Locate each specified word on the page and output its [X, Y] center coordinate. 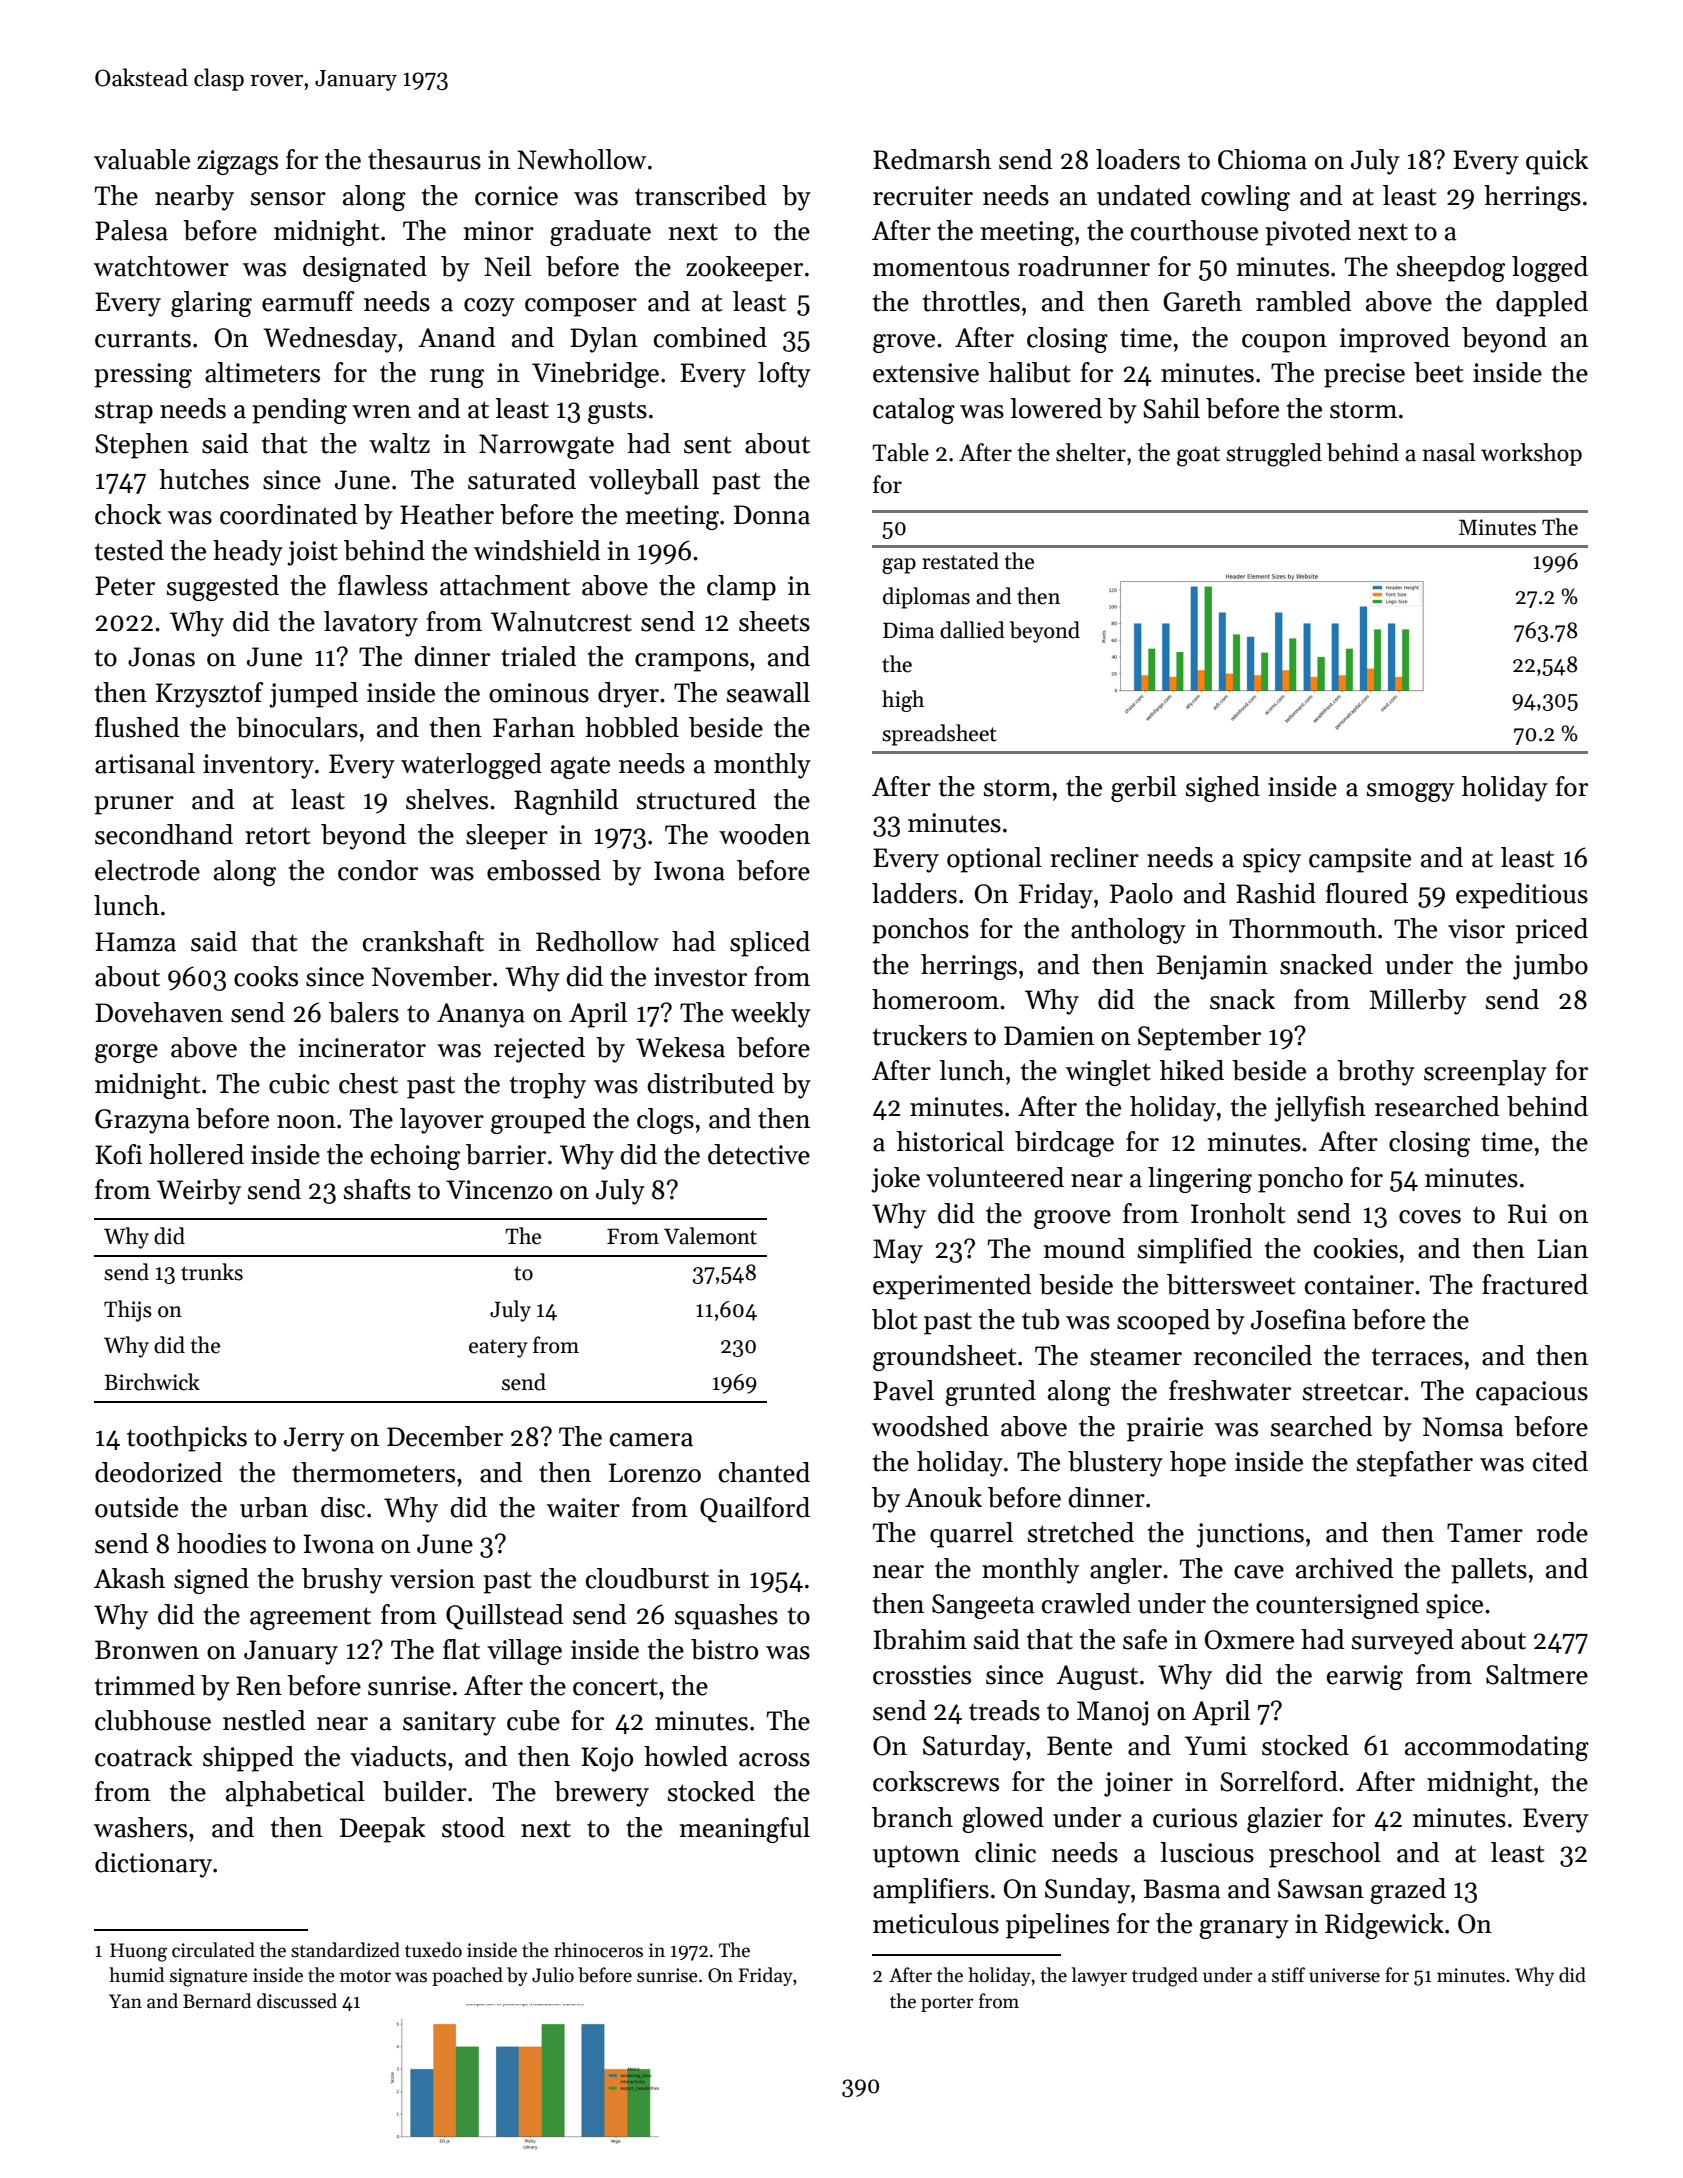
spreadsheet [939, 735]
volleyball [644, 482]
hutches [204, 479]
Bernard [217, 2001]
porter [947, 2004]
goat [1198, 456]
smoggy [1410, 792]
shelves [447, 799]
